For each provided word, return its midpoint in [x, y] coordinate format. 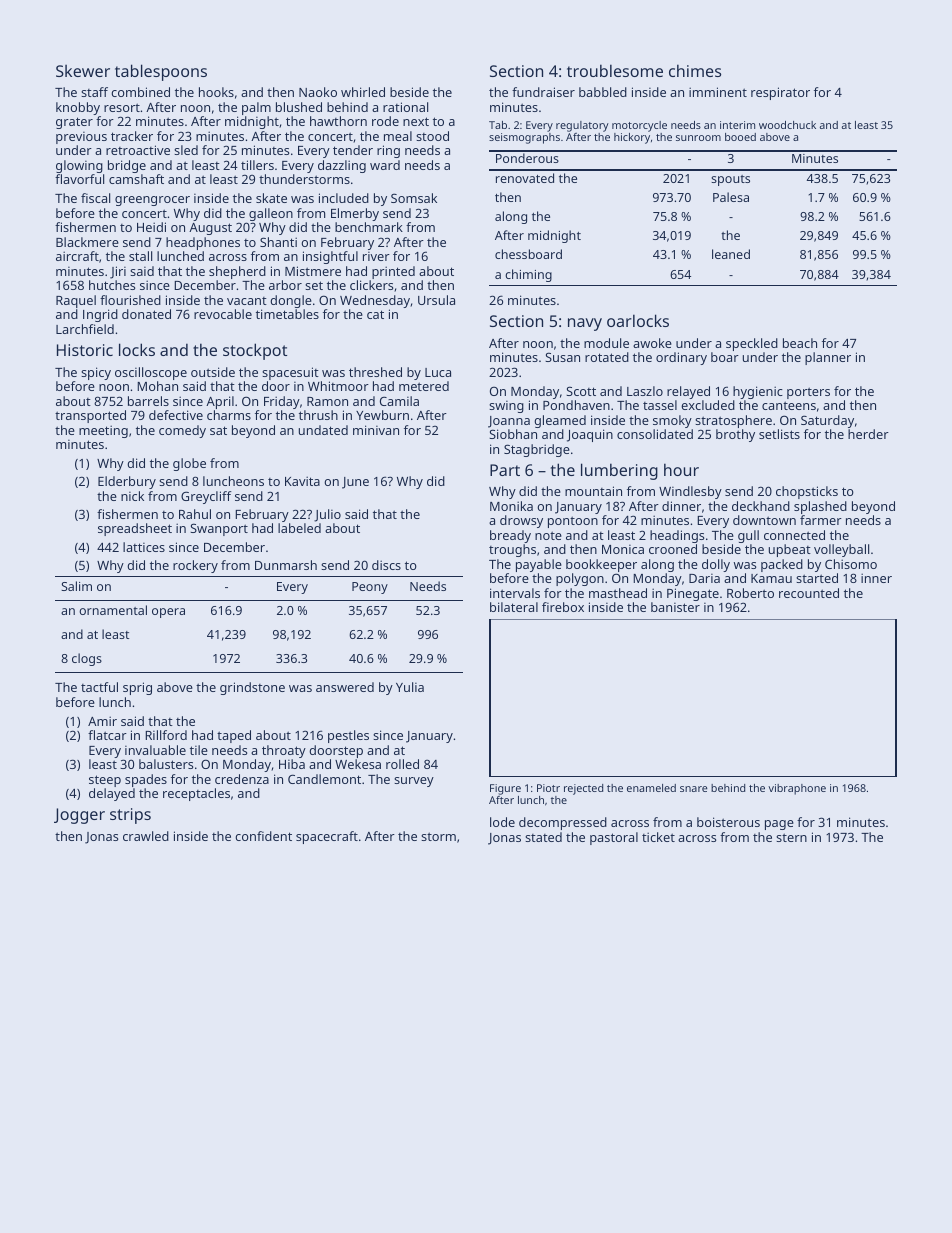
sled [186, 150]
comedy [182, 431]
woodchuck [787, 125]
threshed [375, 372]
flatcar [107, 735]
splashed [820, 507]
